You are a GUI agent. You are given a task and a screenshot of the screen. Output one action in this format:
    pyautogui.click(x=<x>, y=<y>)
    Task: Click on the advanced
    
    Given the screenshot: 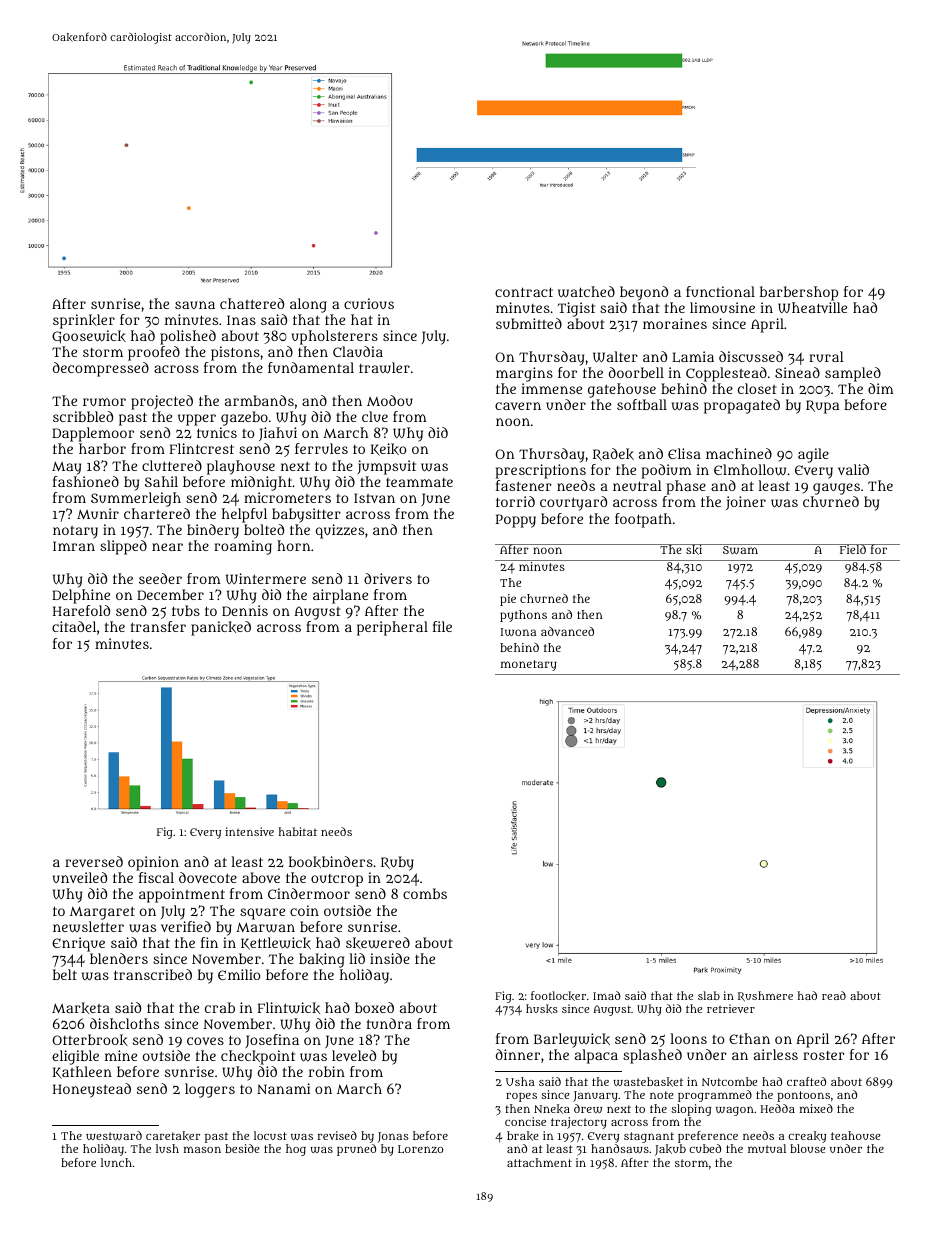 What is the action you would take?
    pyautogui.click(x=567, y=631)
